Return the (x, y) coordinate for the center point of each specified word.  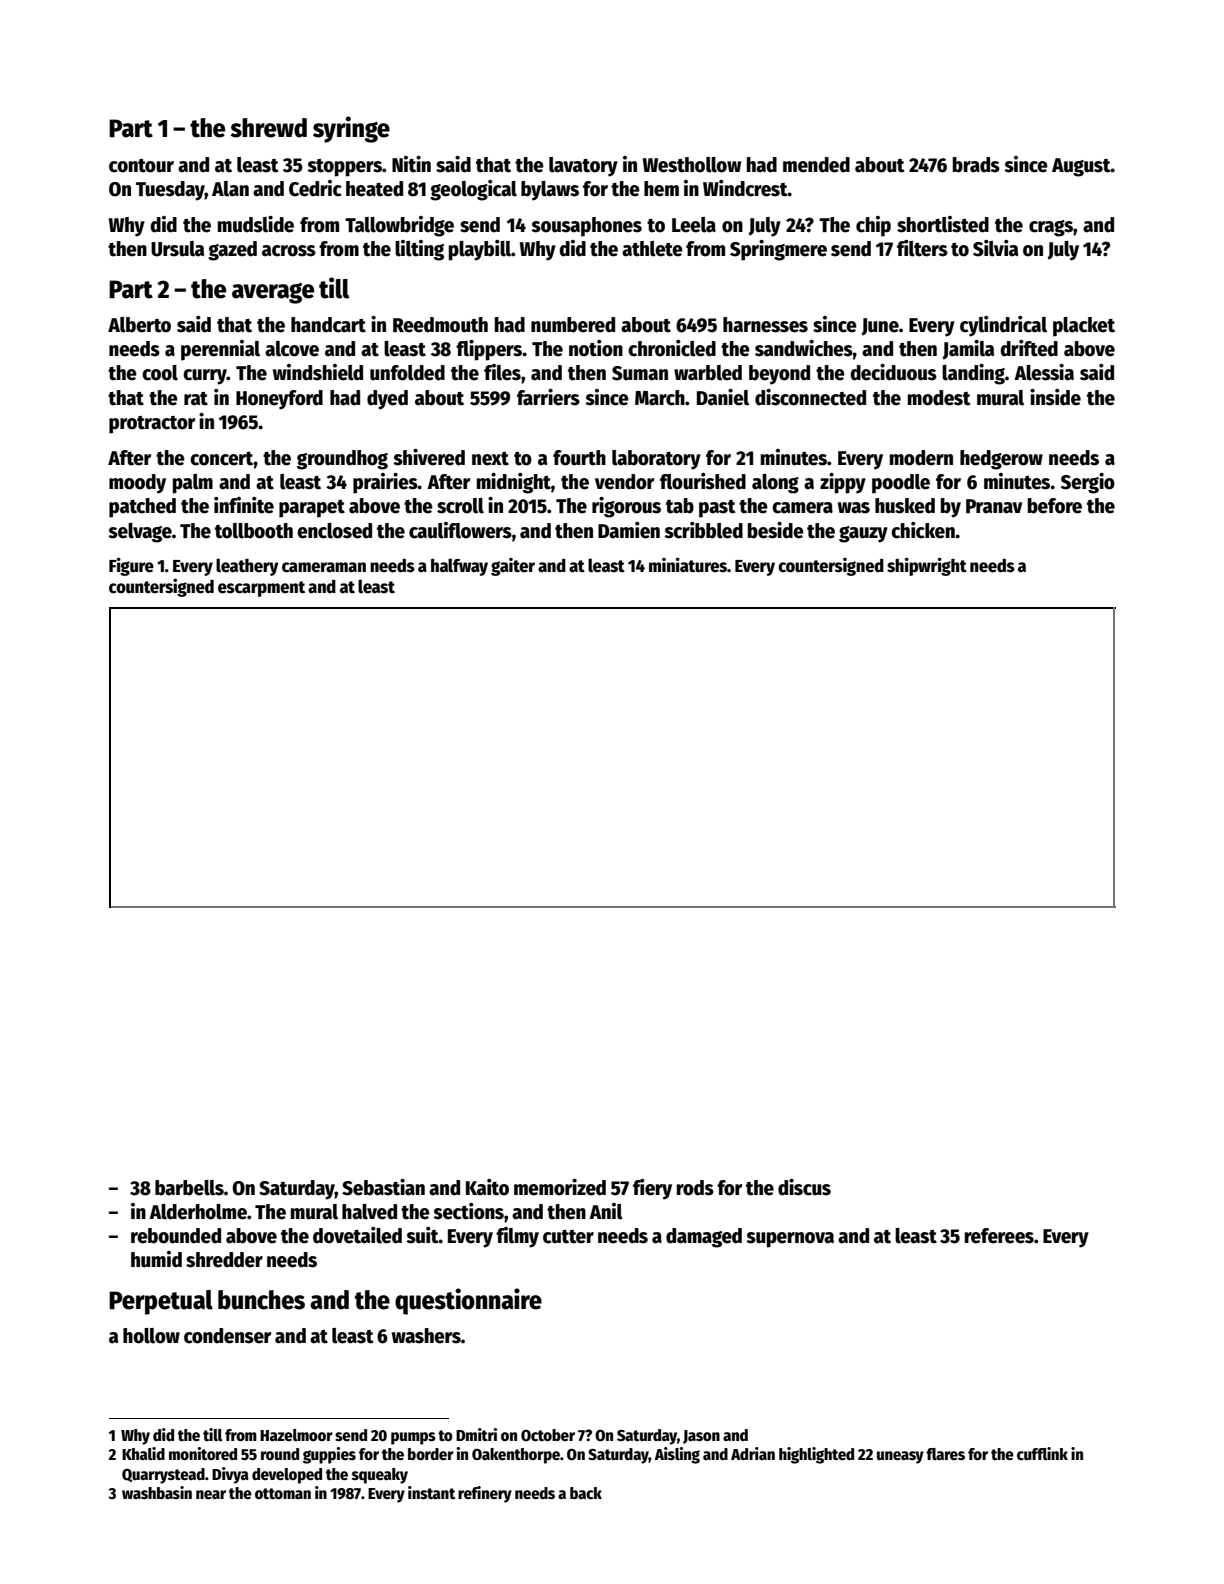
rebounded (176, 1236)
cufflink (1042, 1453)
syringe (351, 129)
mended (816, 165)
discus (804, 1187)
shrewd (269, 128)
